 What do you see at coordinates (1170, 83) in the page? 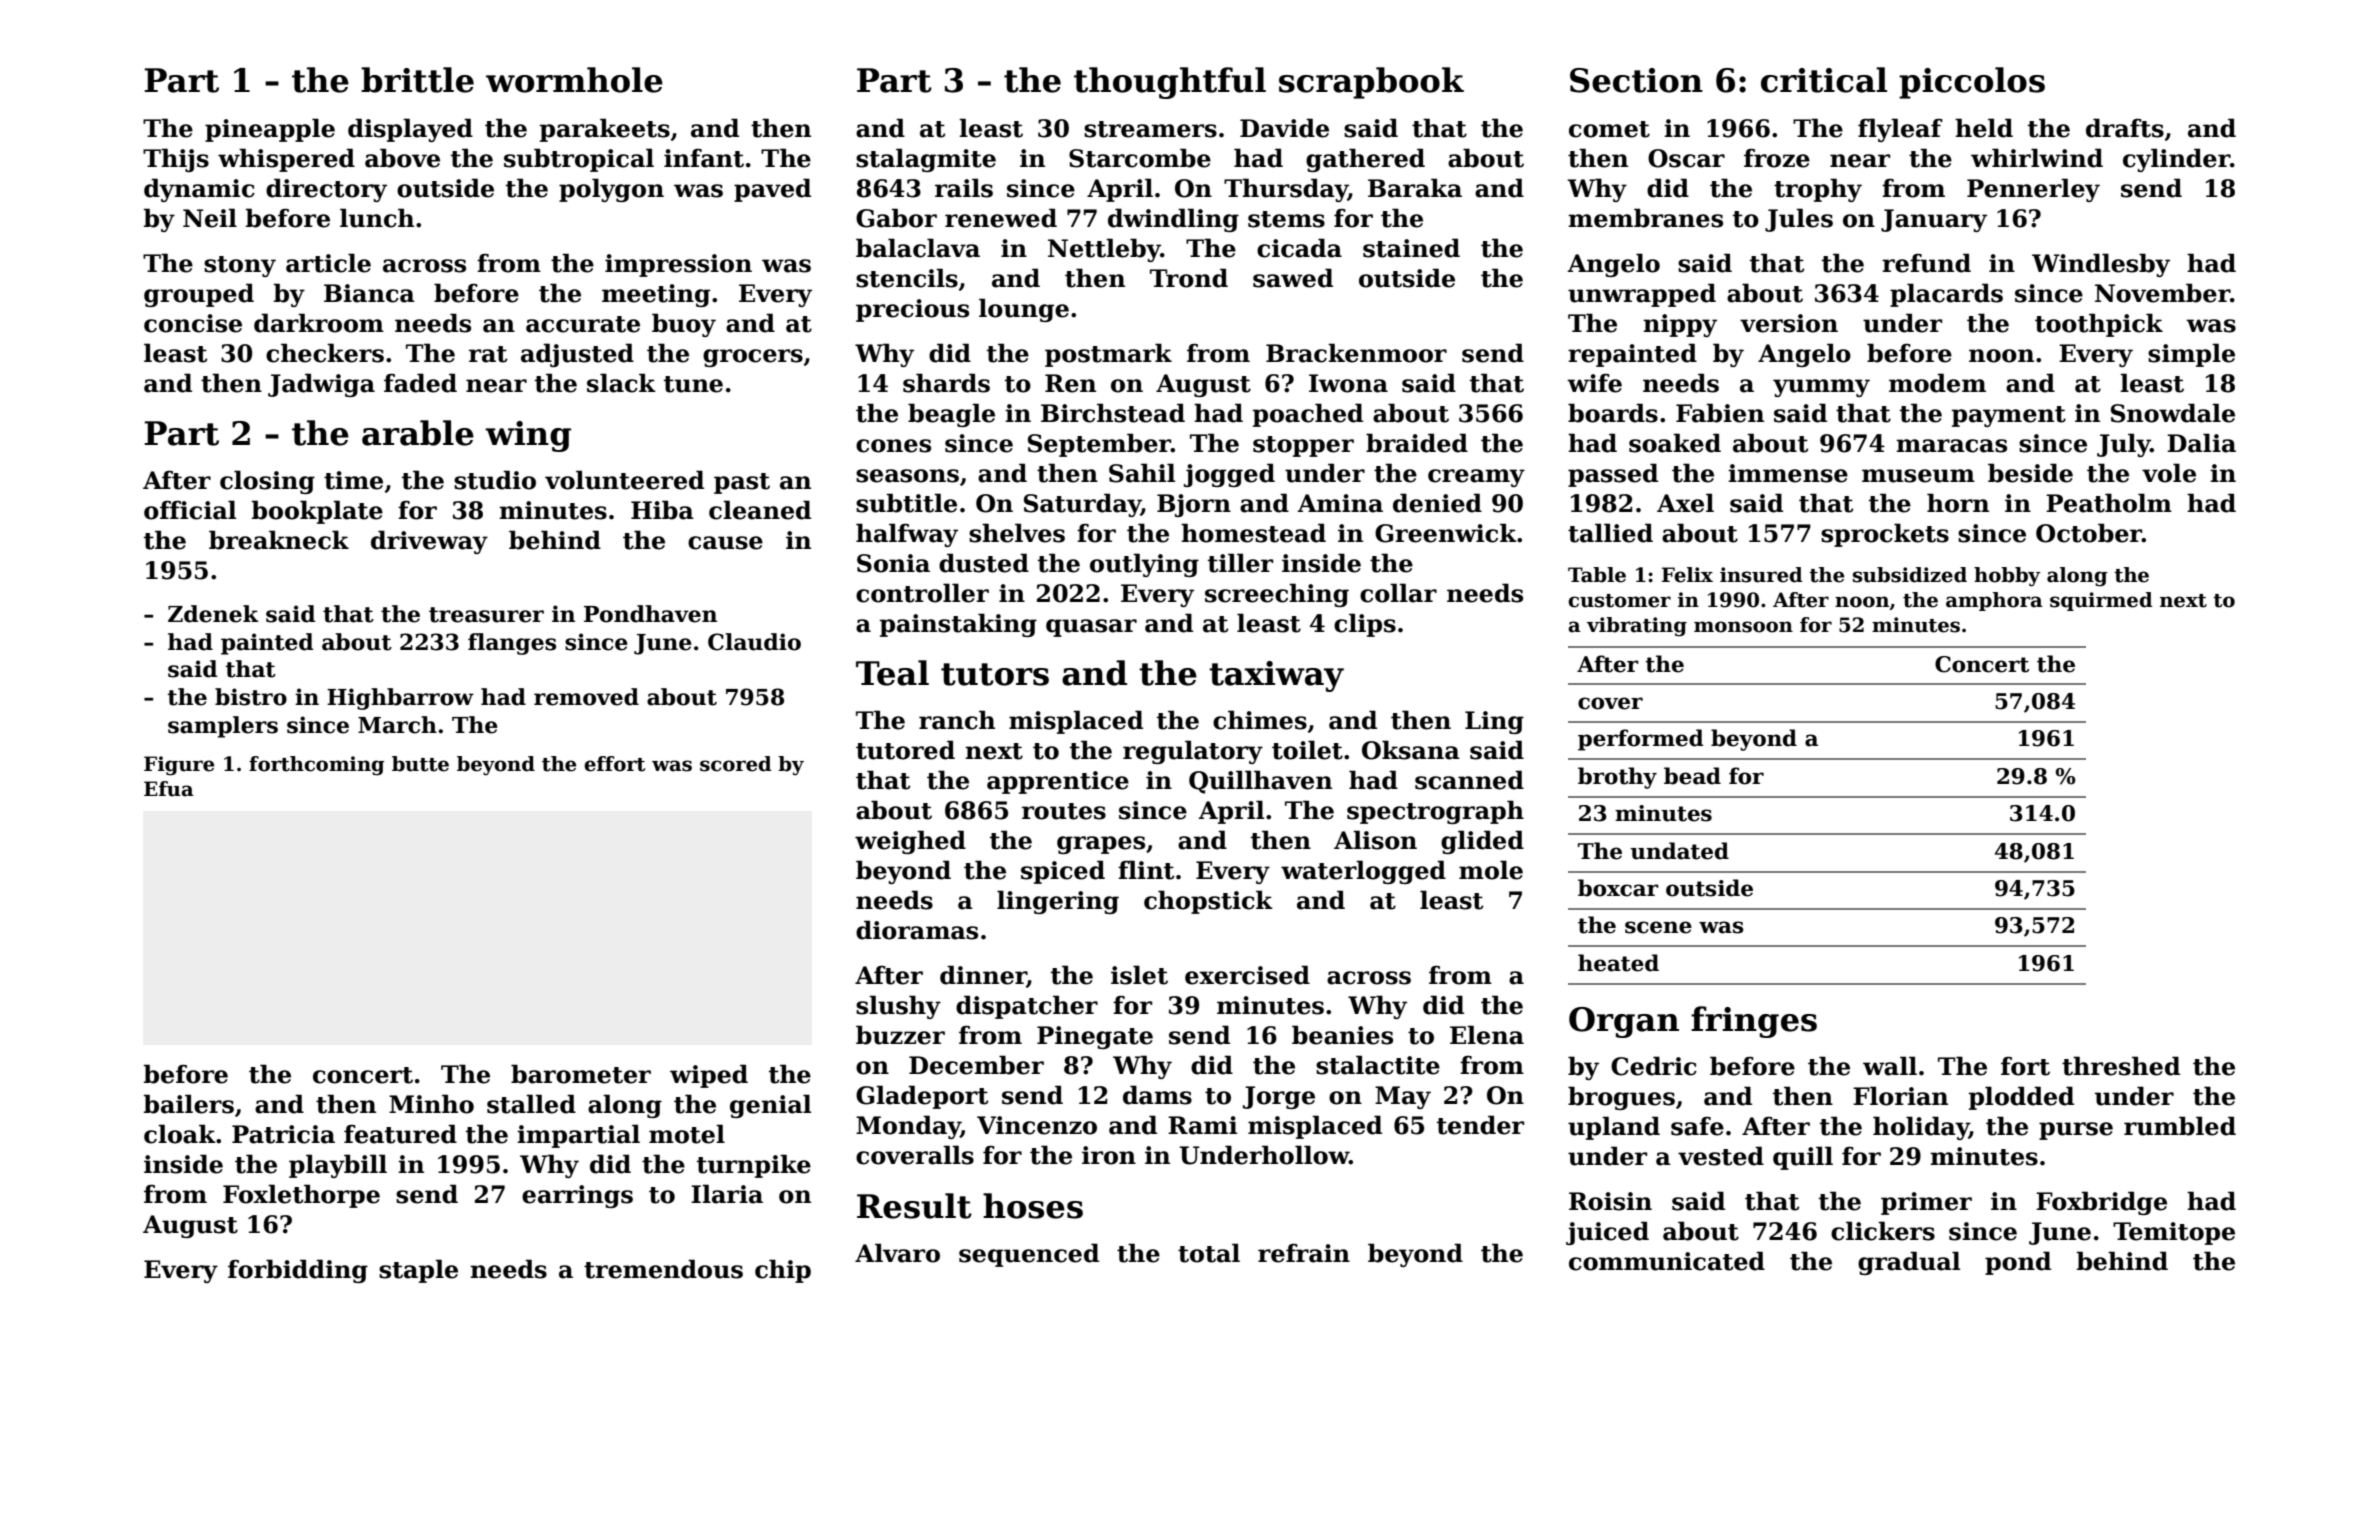
I see `thoughtful` at bounding box center [1170, 83].
